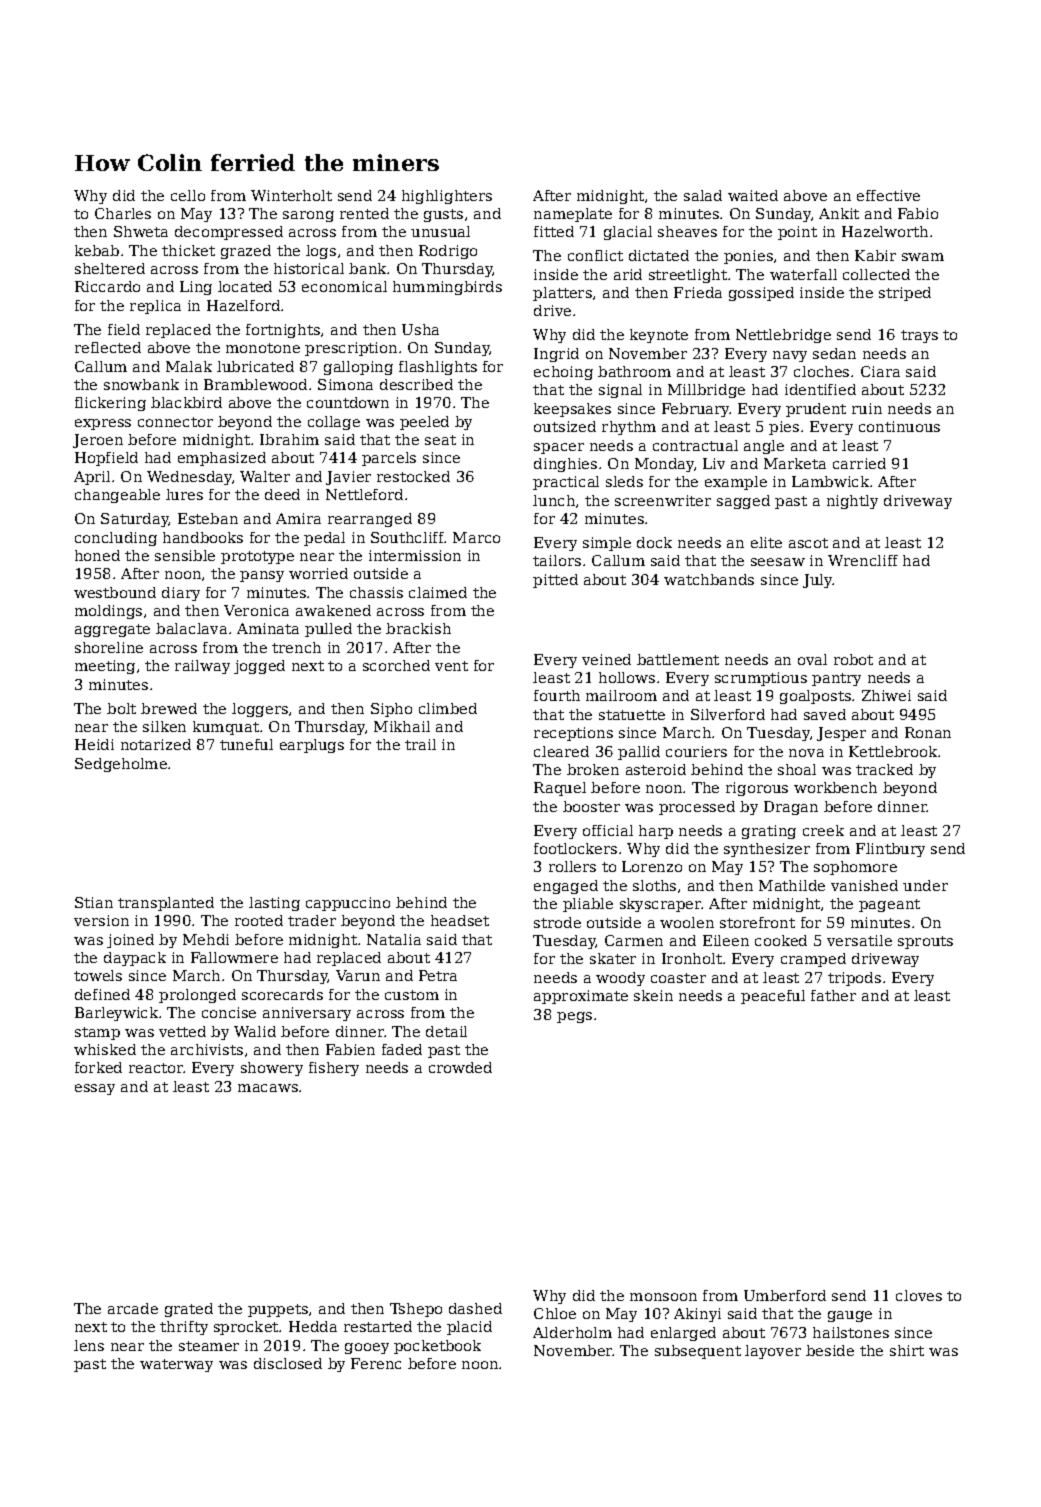 This page has height=1507, width=1041. What do you see at coordinates (628, 233) in the page?
I see `glacial` at bounding box center [628, 233].
